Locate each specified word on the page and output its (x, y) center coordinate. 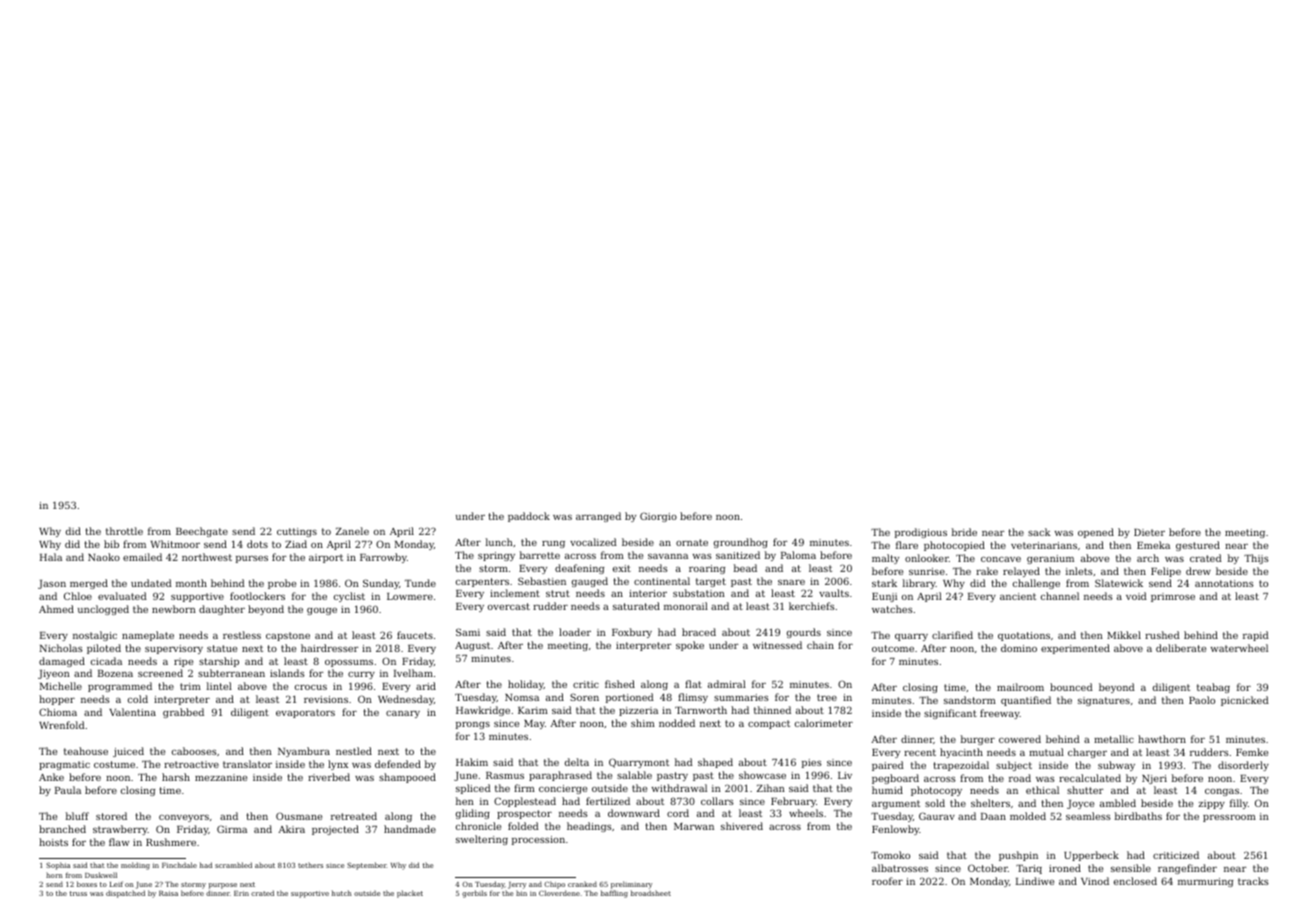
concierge (563, 789)
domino (1019, 648)
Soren (584, 697)
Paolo (1202, 700)
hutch (342, 893)
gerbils (474, 894)
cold (138, 699)
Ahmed (56, 609)
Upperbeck (1091, 856)
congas (1222, 792)
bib (111, 544)
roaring (707, 569)
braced (699, 632)
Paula (68, 790)
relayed (1021, 572)
